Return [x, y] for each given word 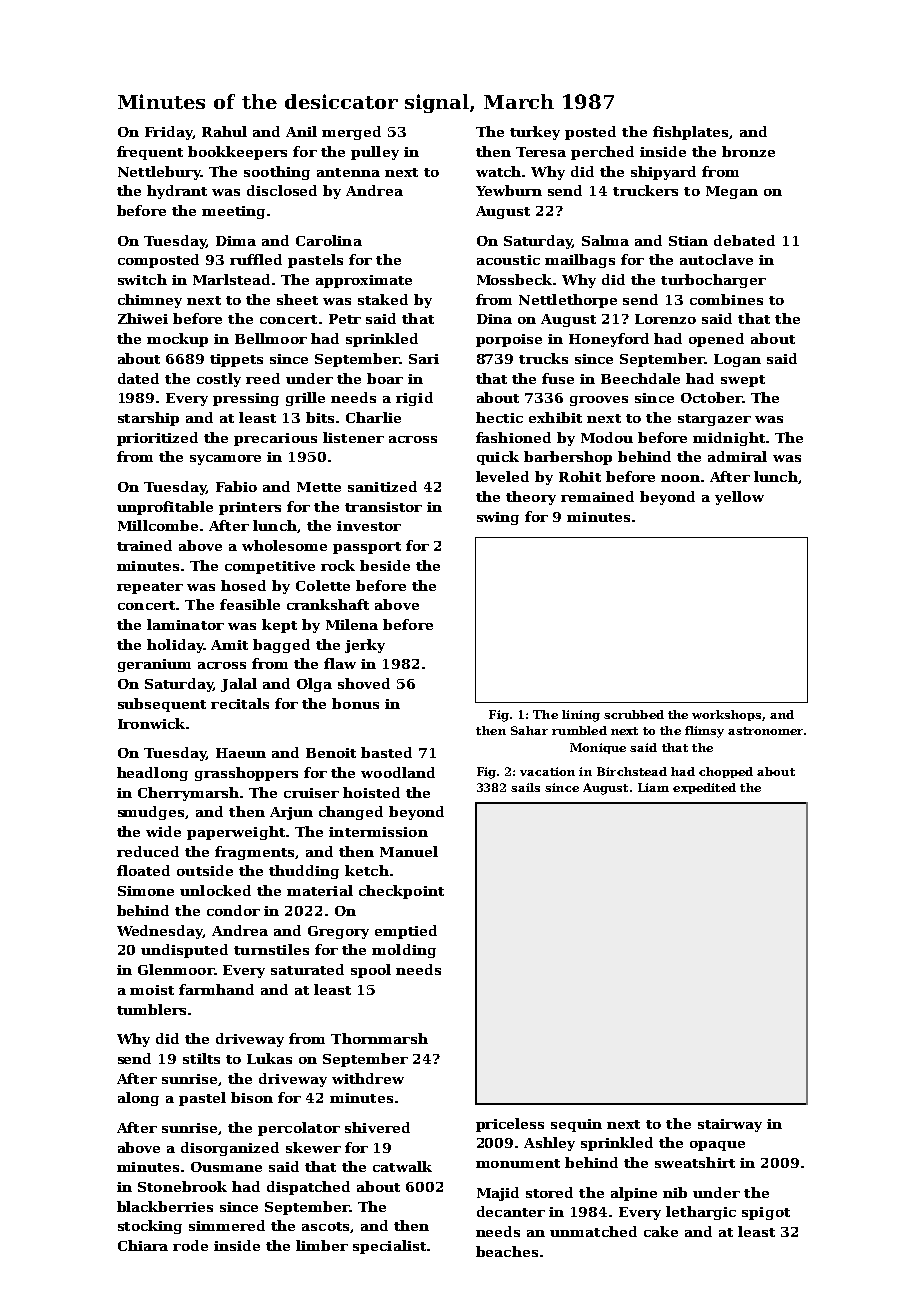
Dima [236, 241]
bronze [748, 151]
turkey [535, 133]
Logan [737, 360]
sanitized [382, 486]
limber [322, 1245]
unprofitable [165, 508]
